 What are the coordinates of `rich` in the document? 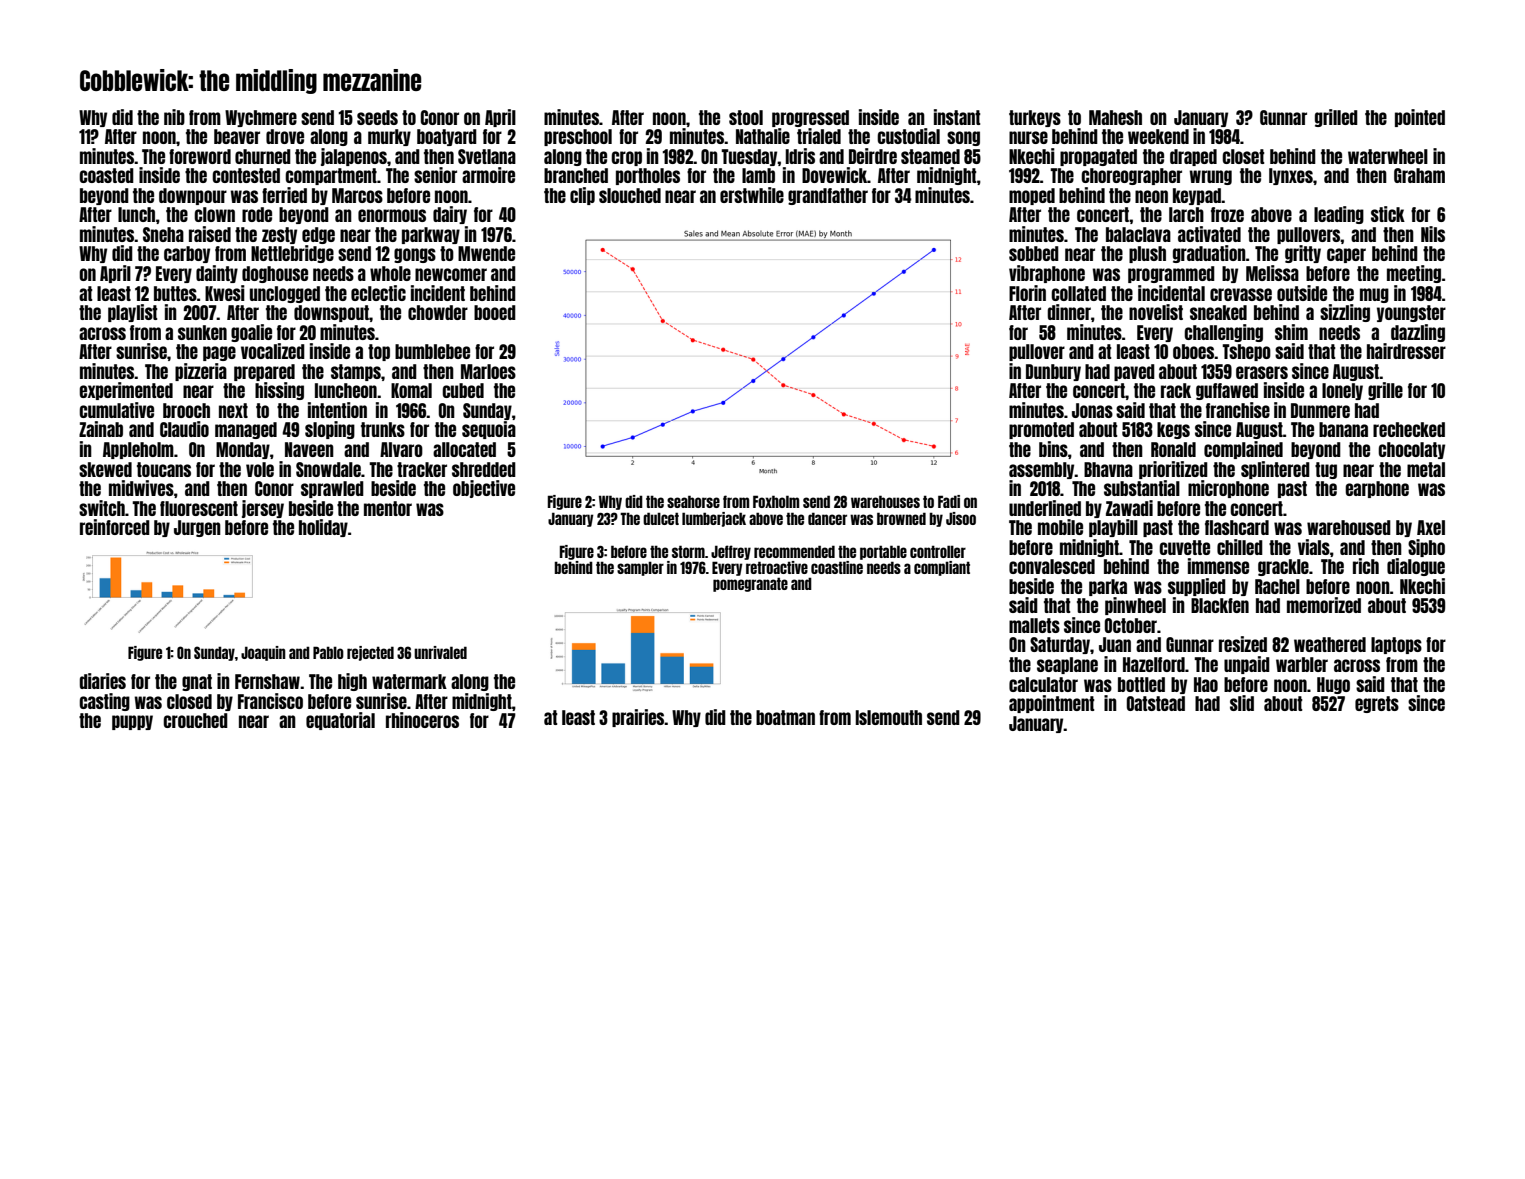 It's located at (1366, 566).
